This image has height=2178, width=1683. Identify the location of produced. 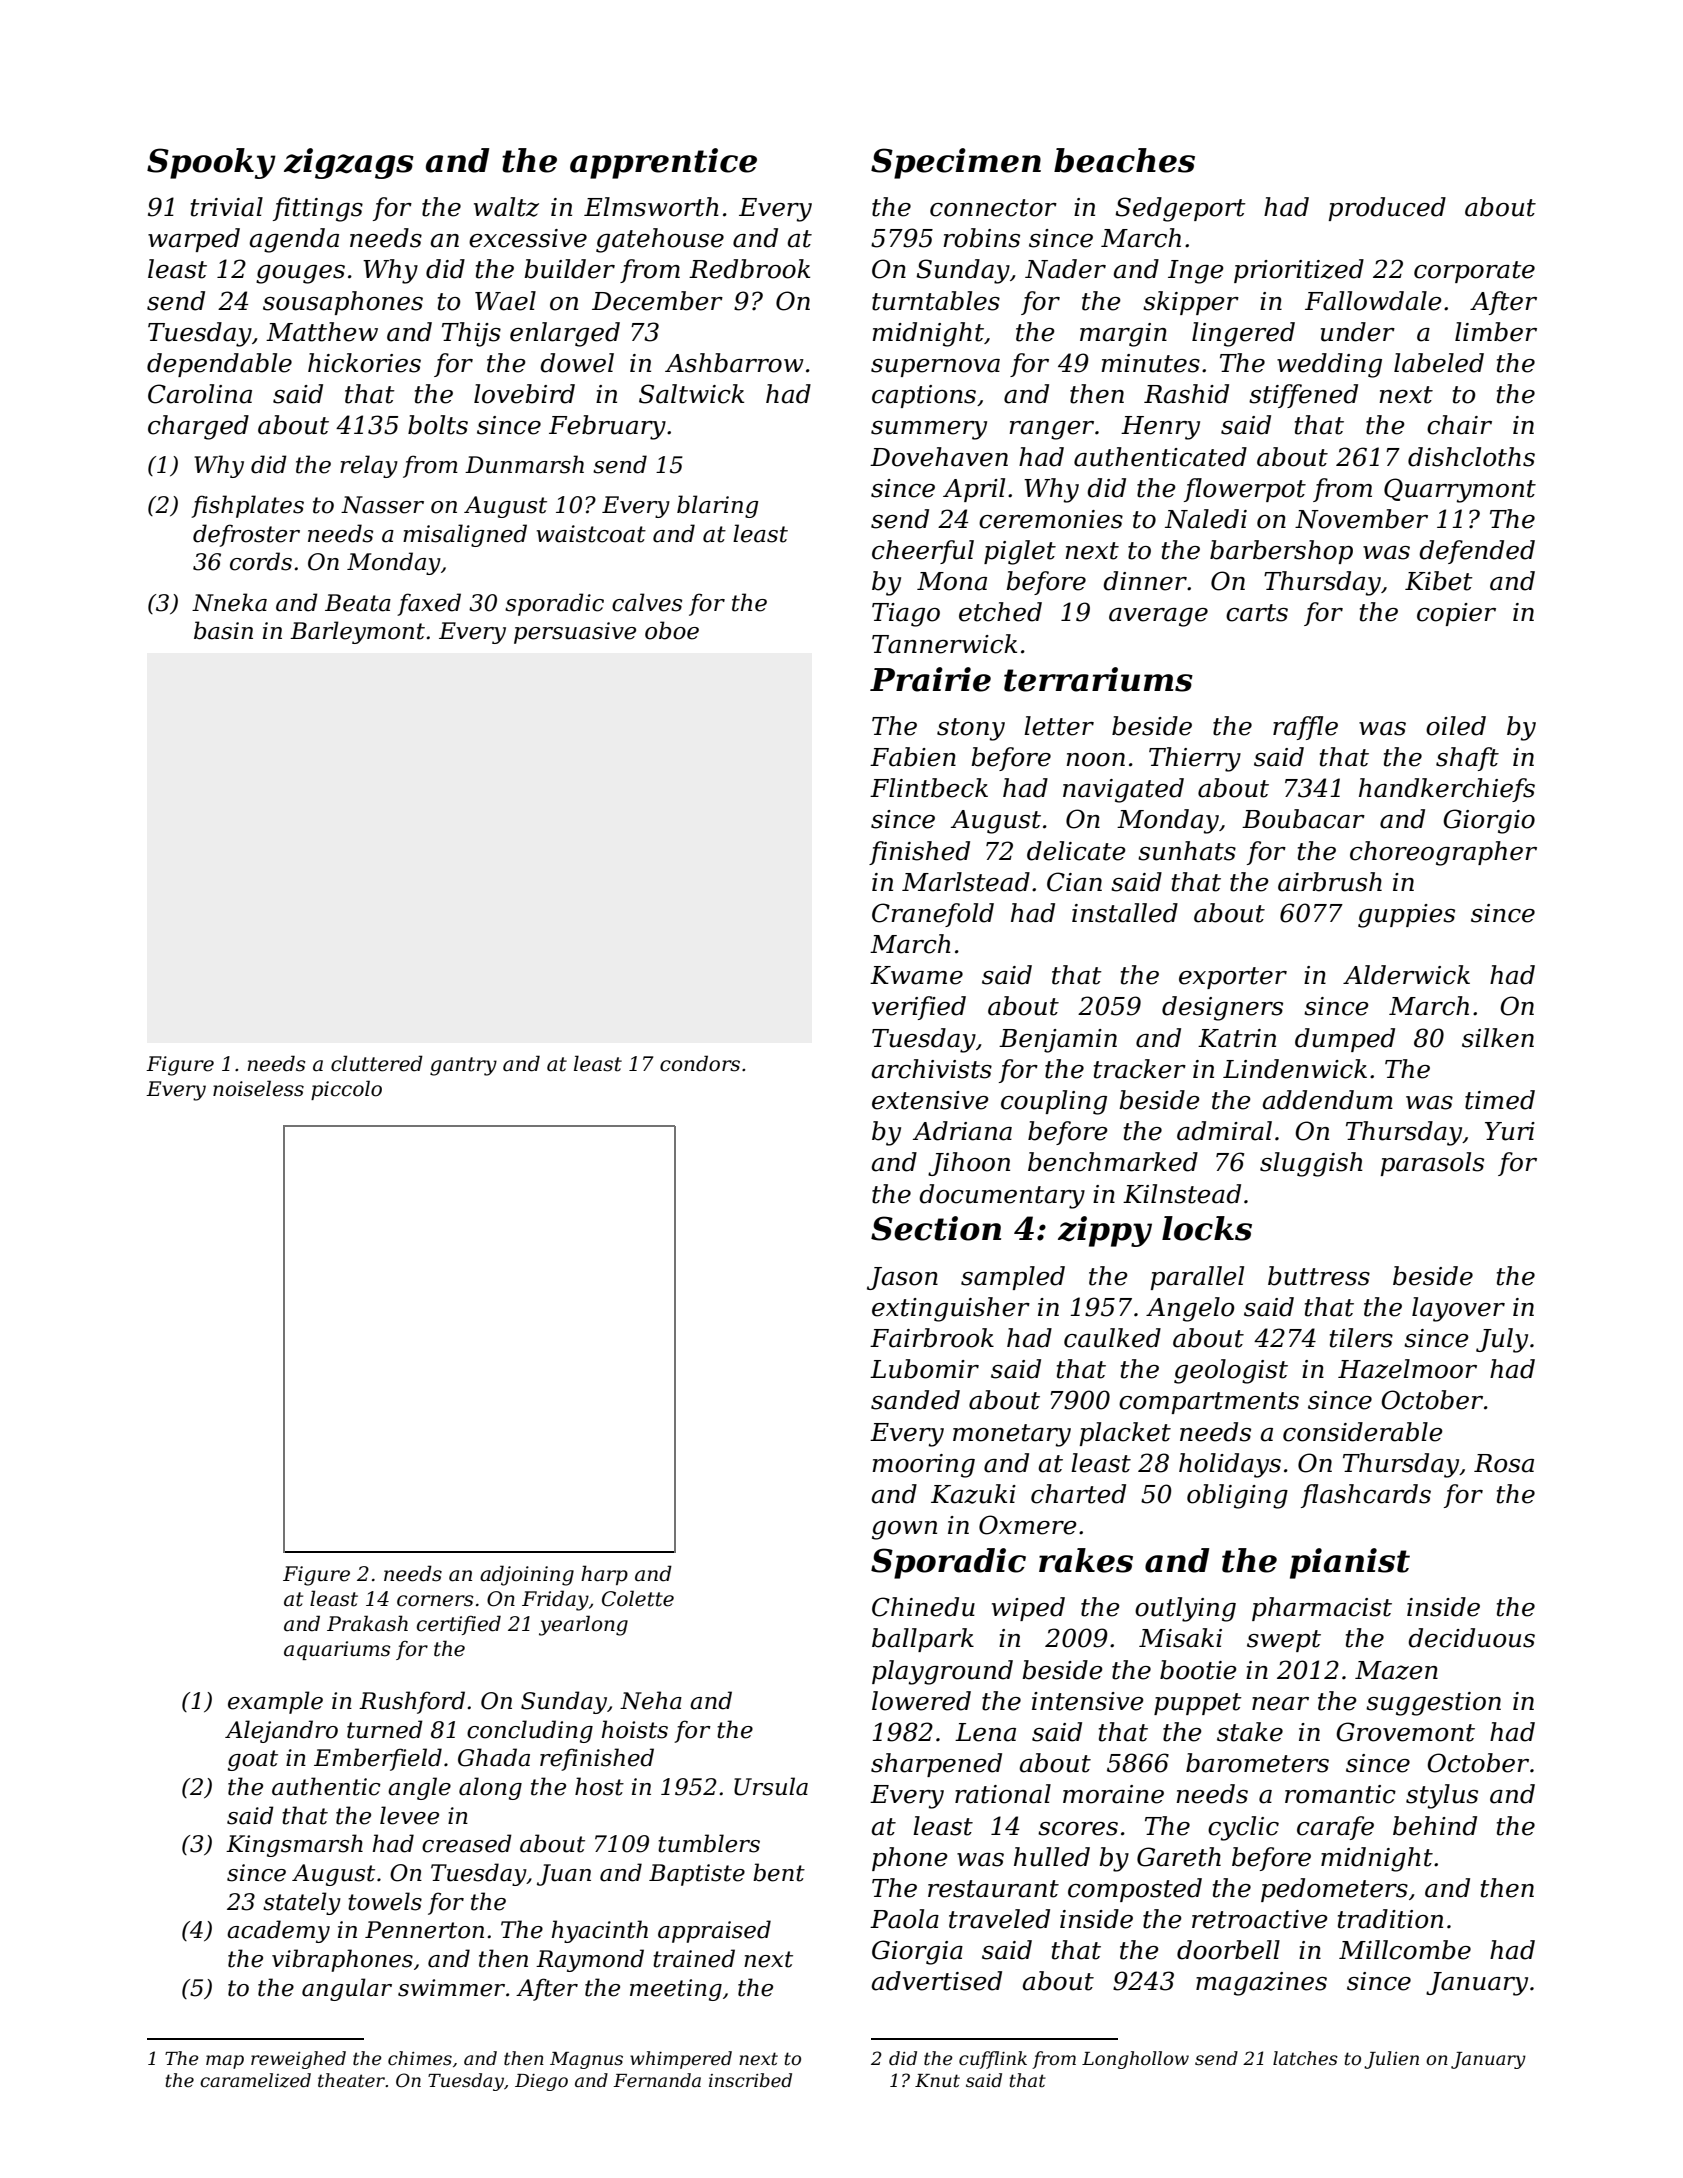
(1387, 209).
